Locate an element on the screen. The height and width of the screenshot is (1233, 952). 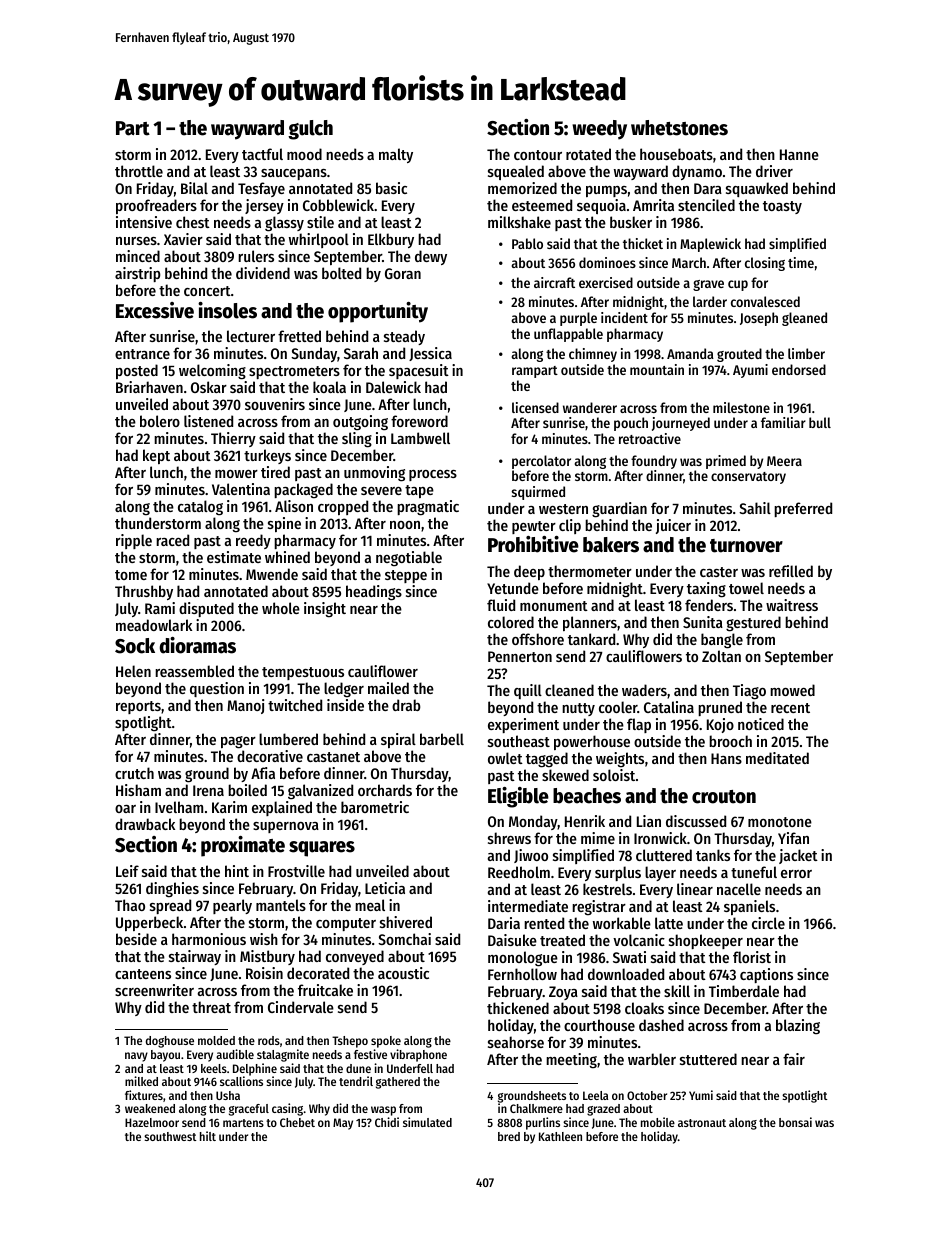
weakened is located at coordinates (150, 1108).
